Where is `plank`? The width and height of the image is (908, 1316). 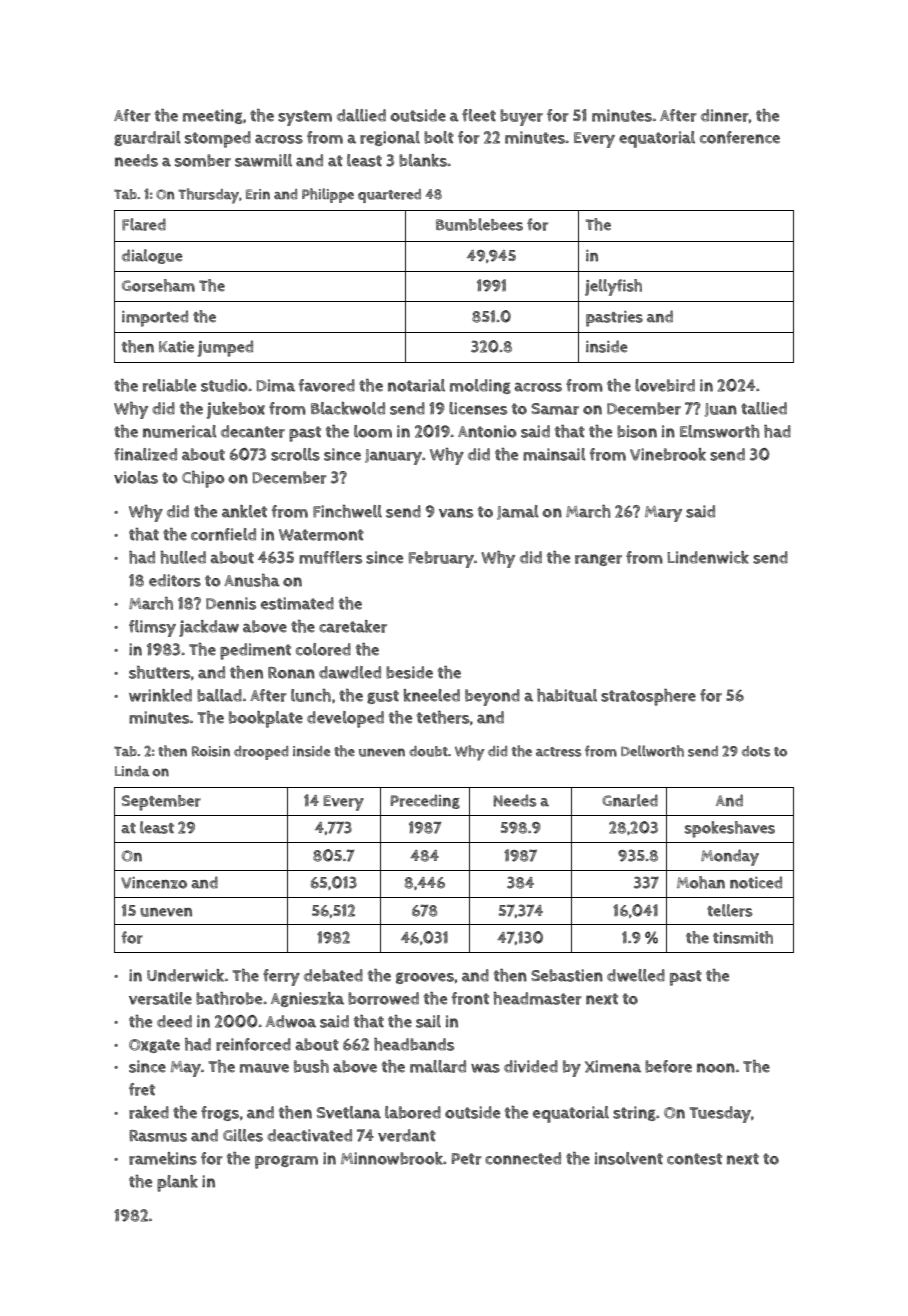 plank is located at coordinates (177, 1183).
